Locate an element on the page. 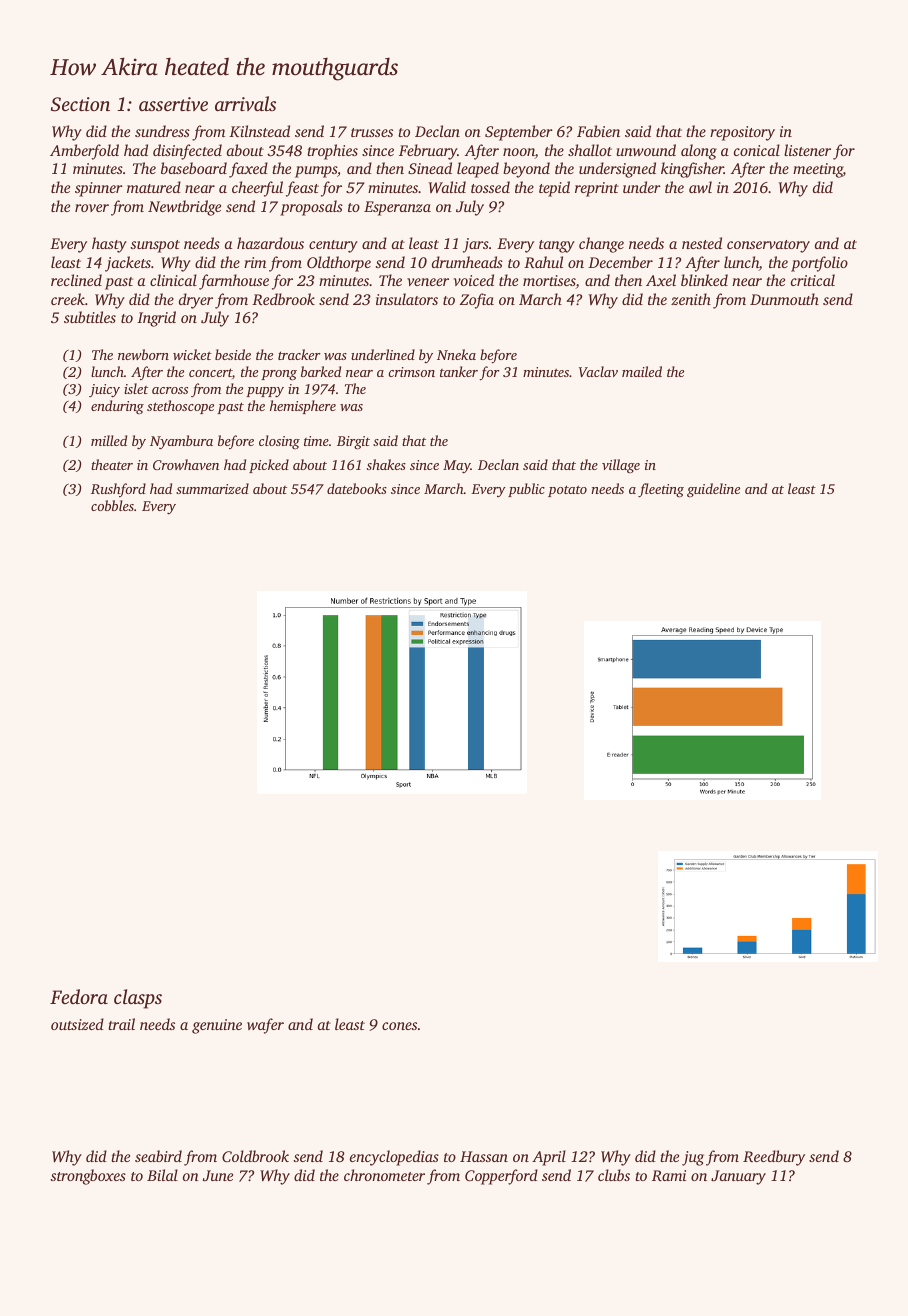 This image has width=908, height=1316. disinfected is located at coordinates (187, 152).
